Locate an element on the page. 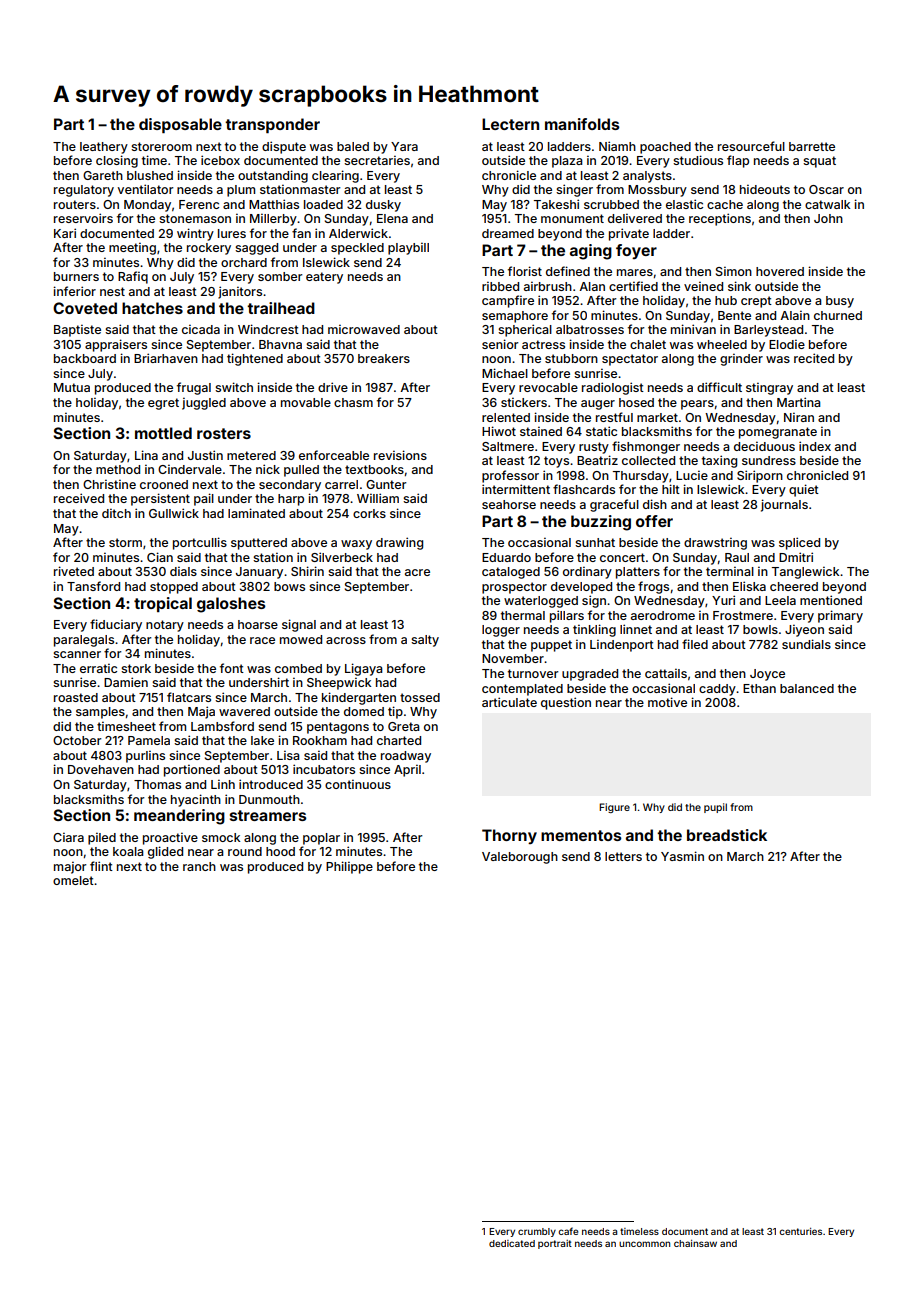 The width and height of the document is (924, 1308). ranch is located at coordinates (199, 866).
